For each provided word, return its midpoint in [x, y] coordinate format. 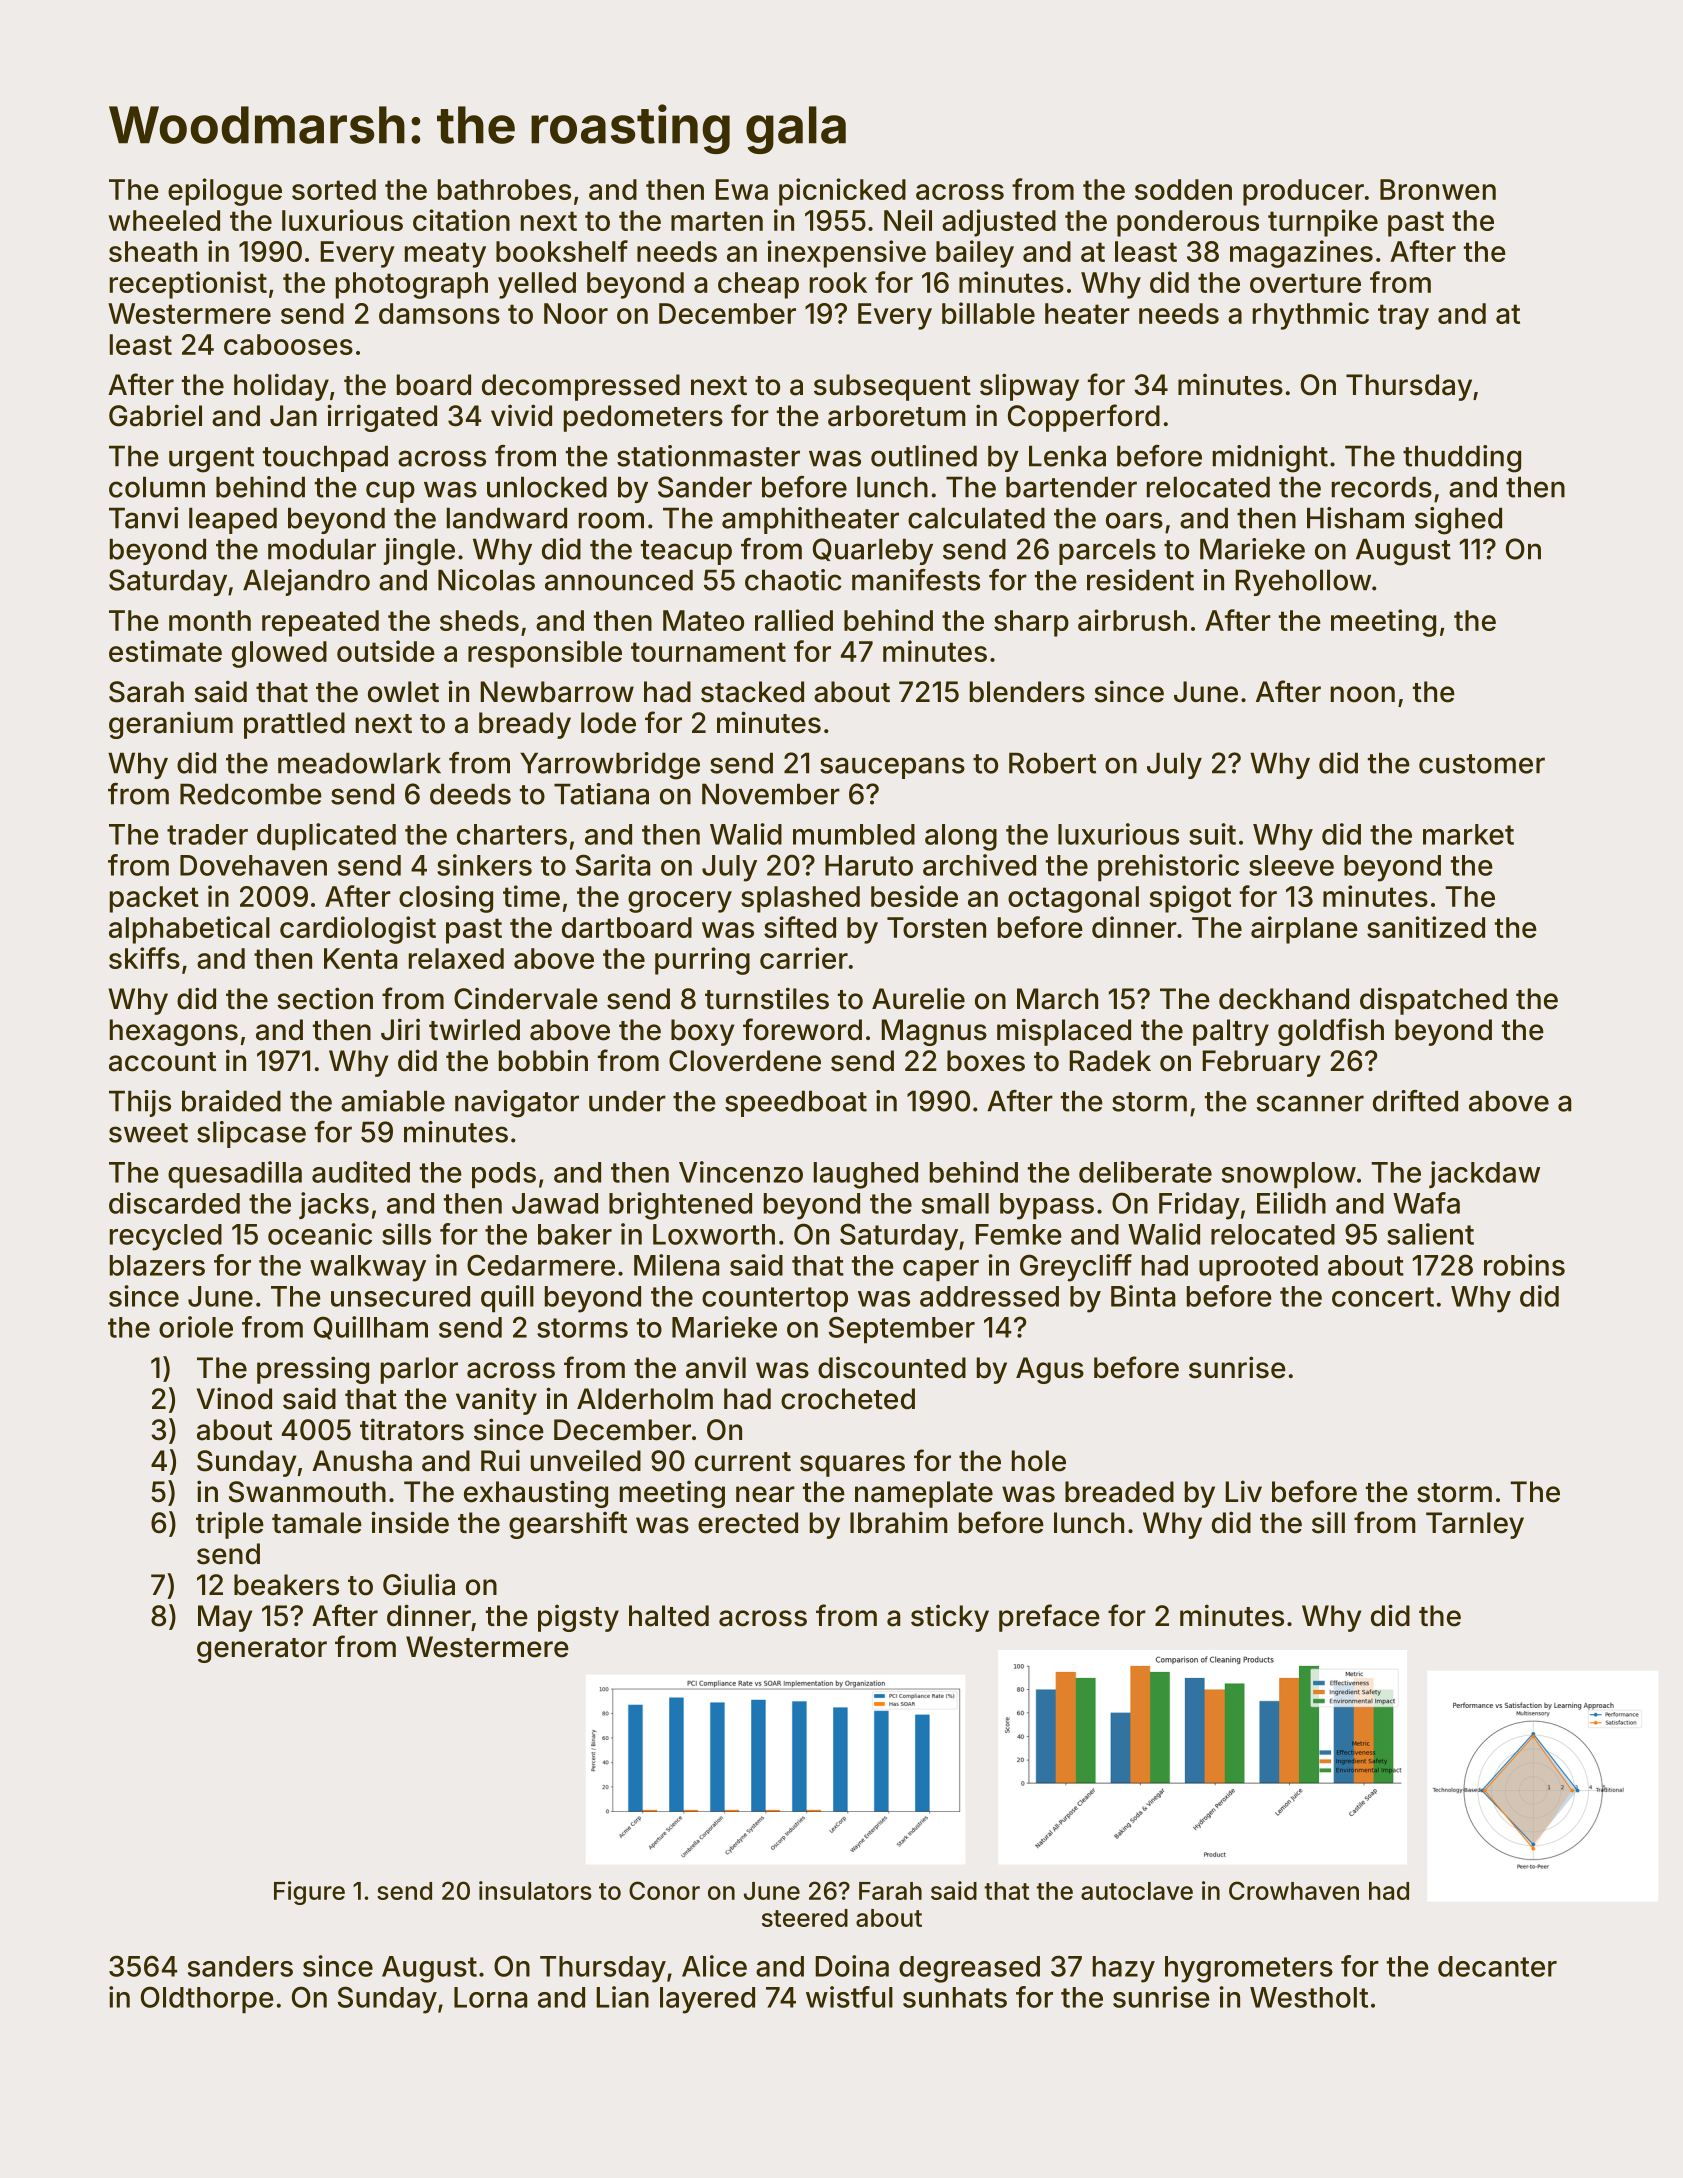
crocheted [848, 1399]
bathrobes [504, 189]
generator [262, 1650]
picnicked [842, 192]
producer [1303, 192]
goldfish [1331, 1032]
